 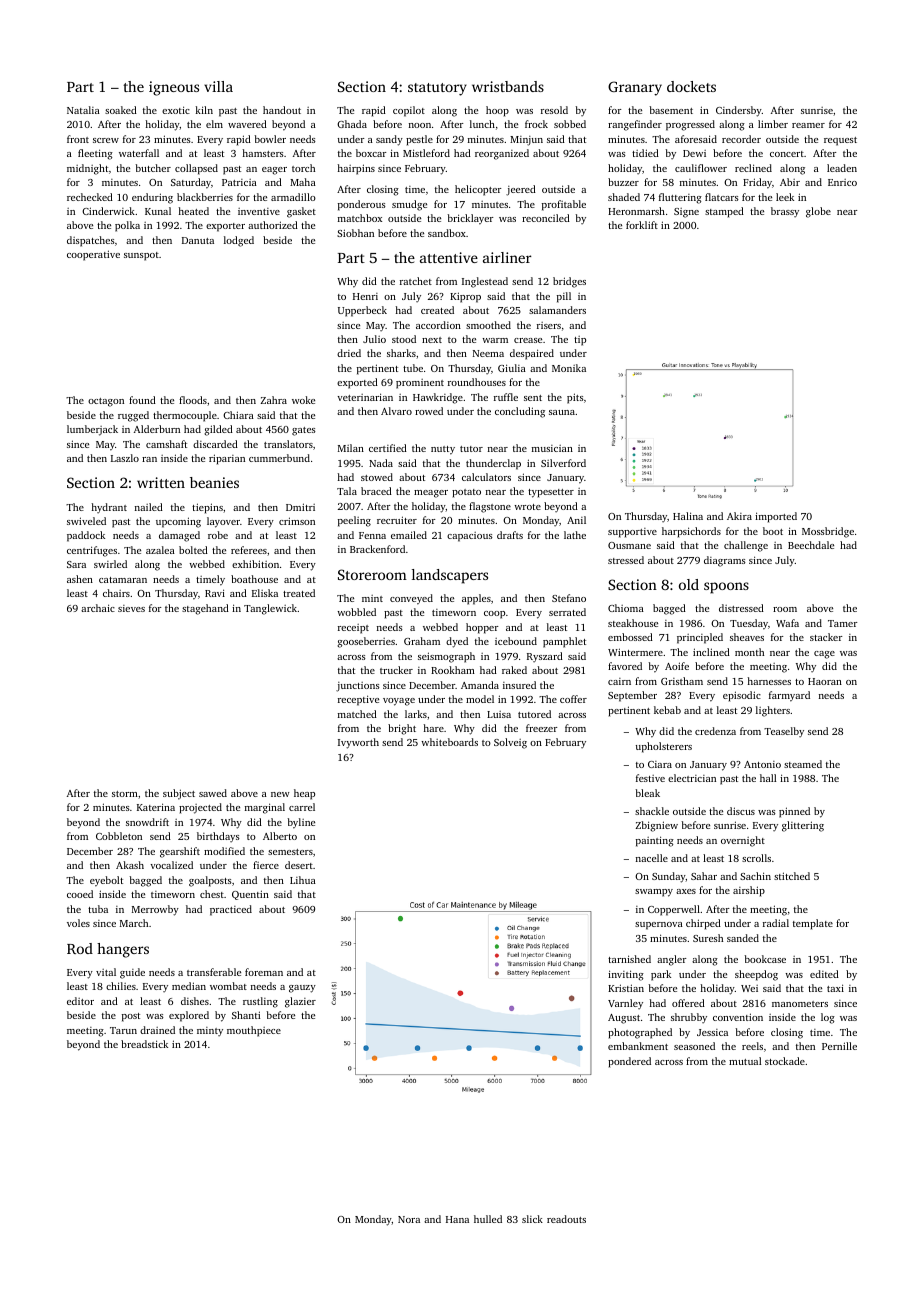 I want to click on limber, so click(x=773, y=124).
